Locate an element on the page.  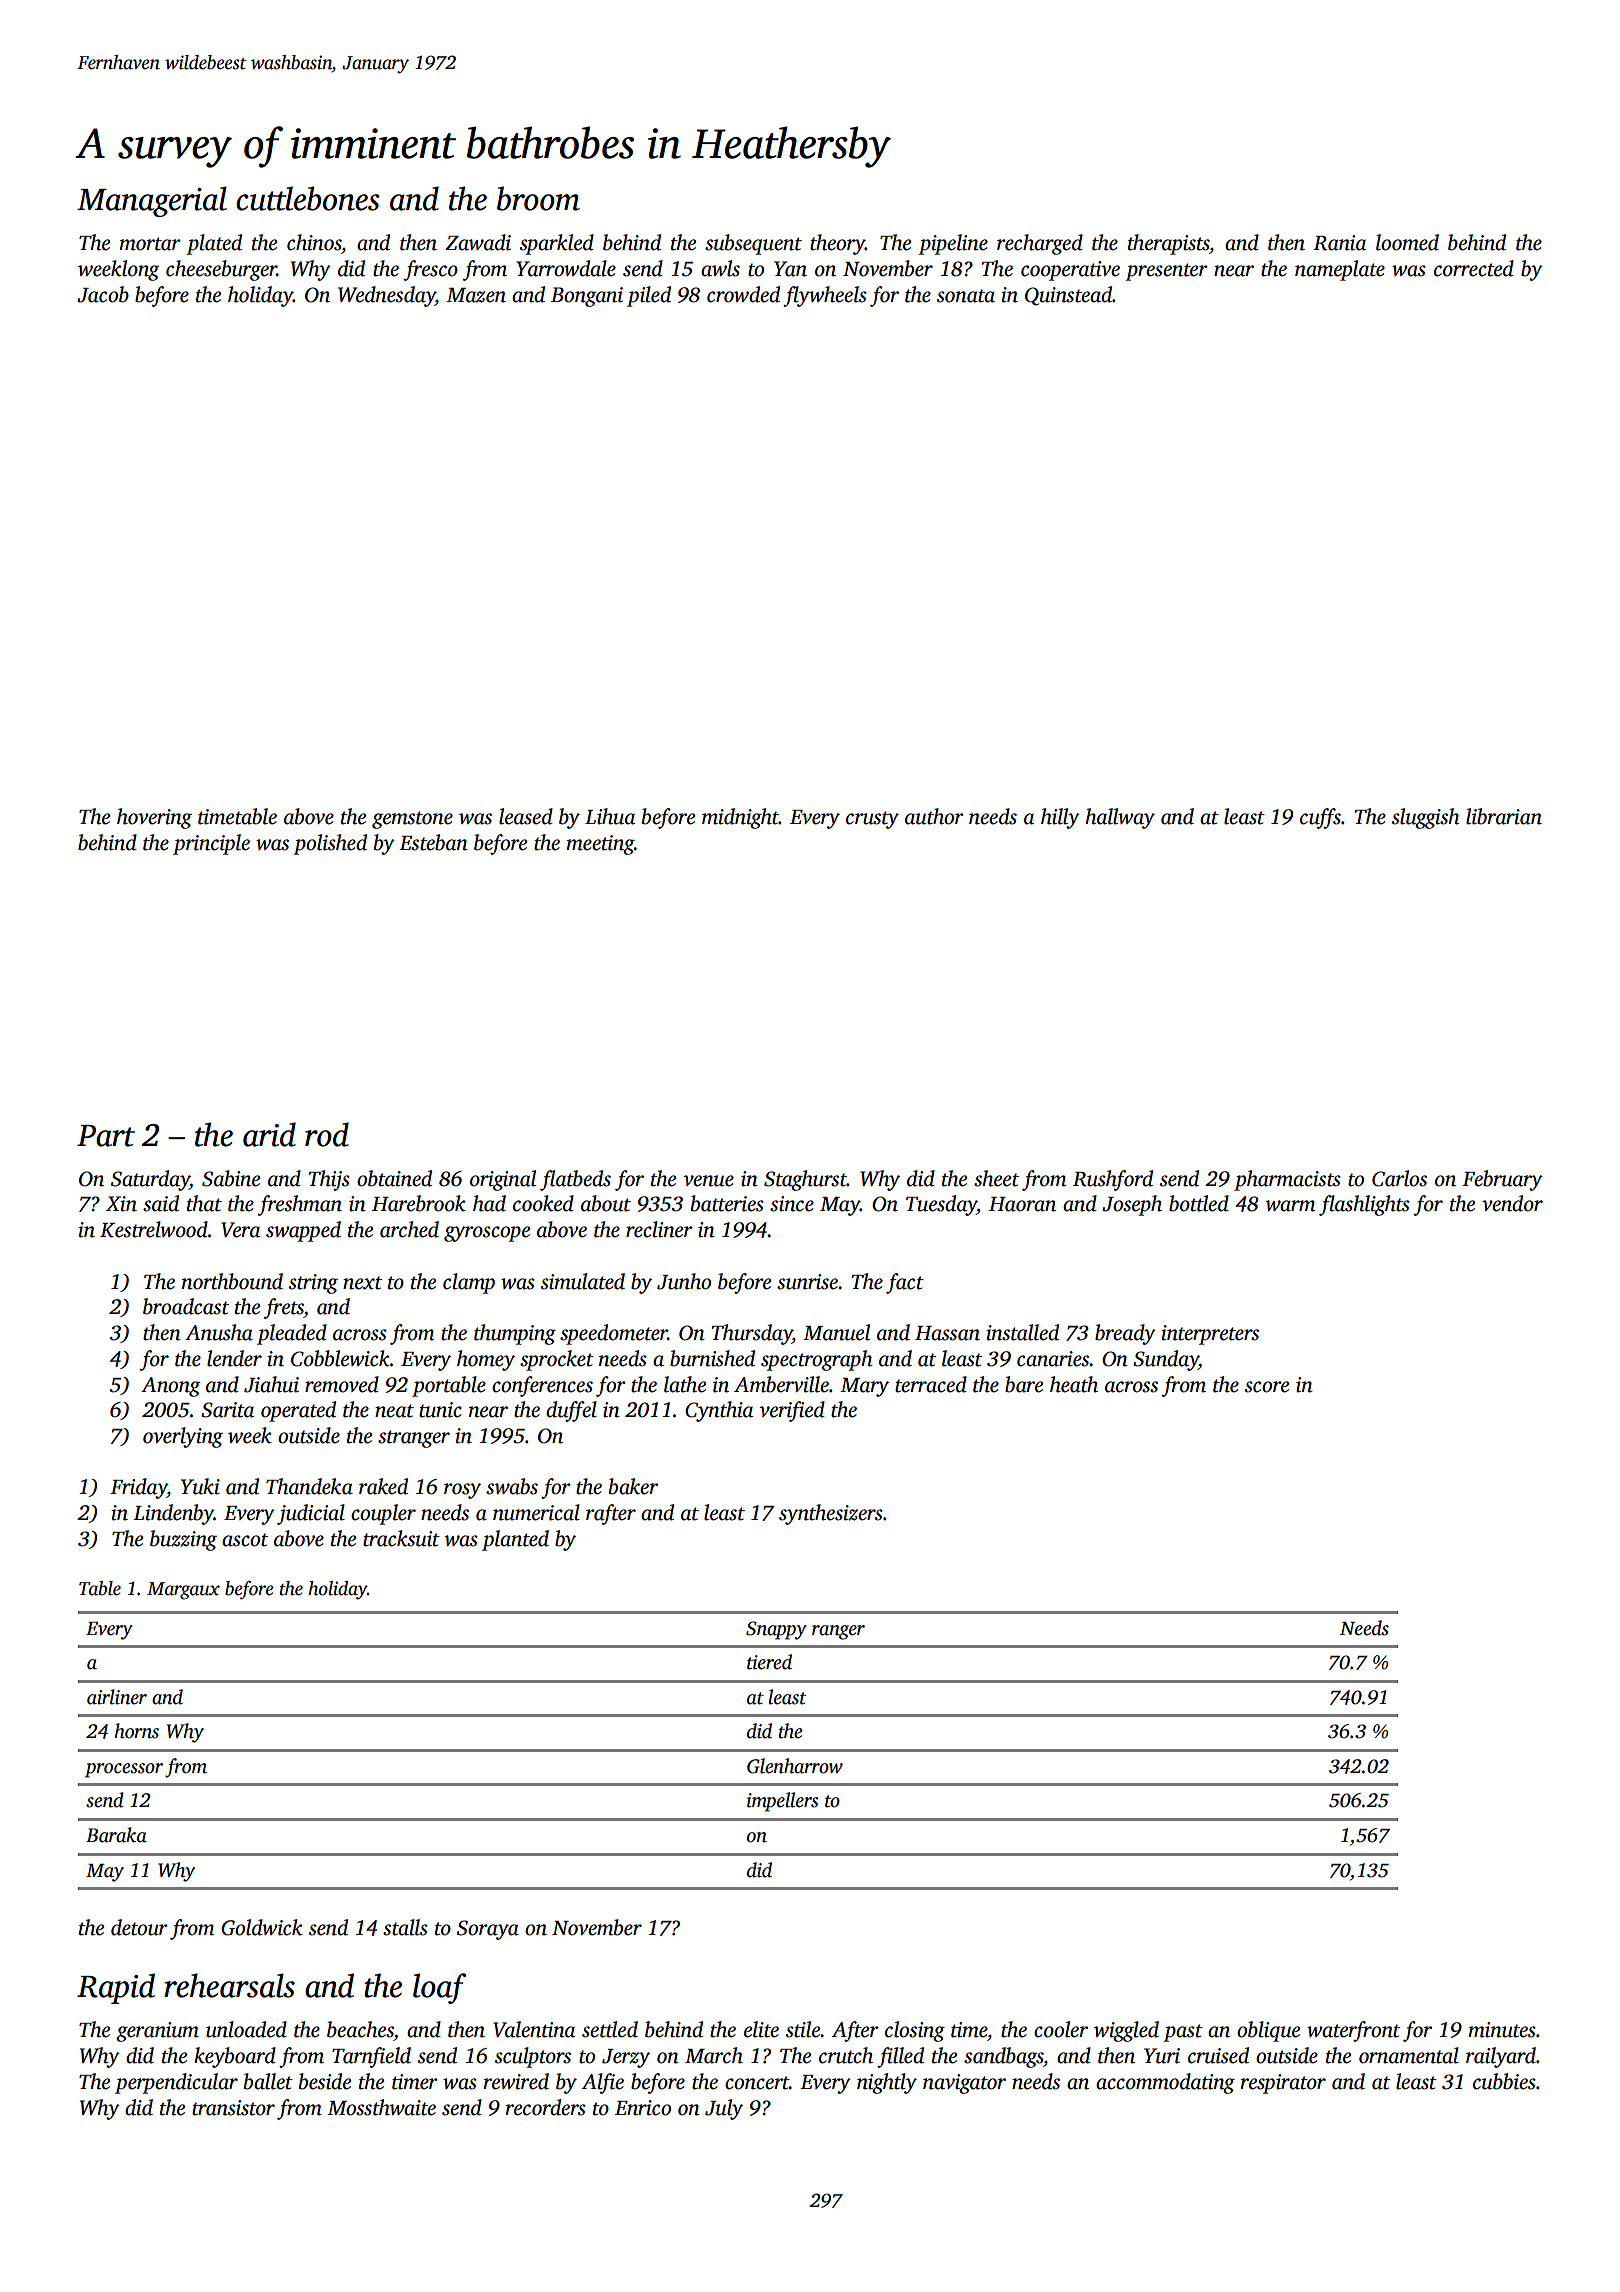
loomed is located at coordinates (1407, 242).
